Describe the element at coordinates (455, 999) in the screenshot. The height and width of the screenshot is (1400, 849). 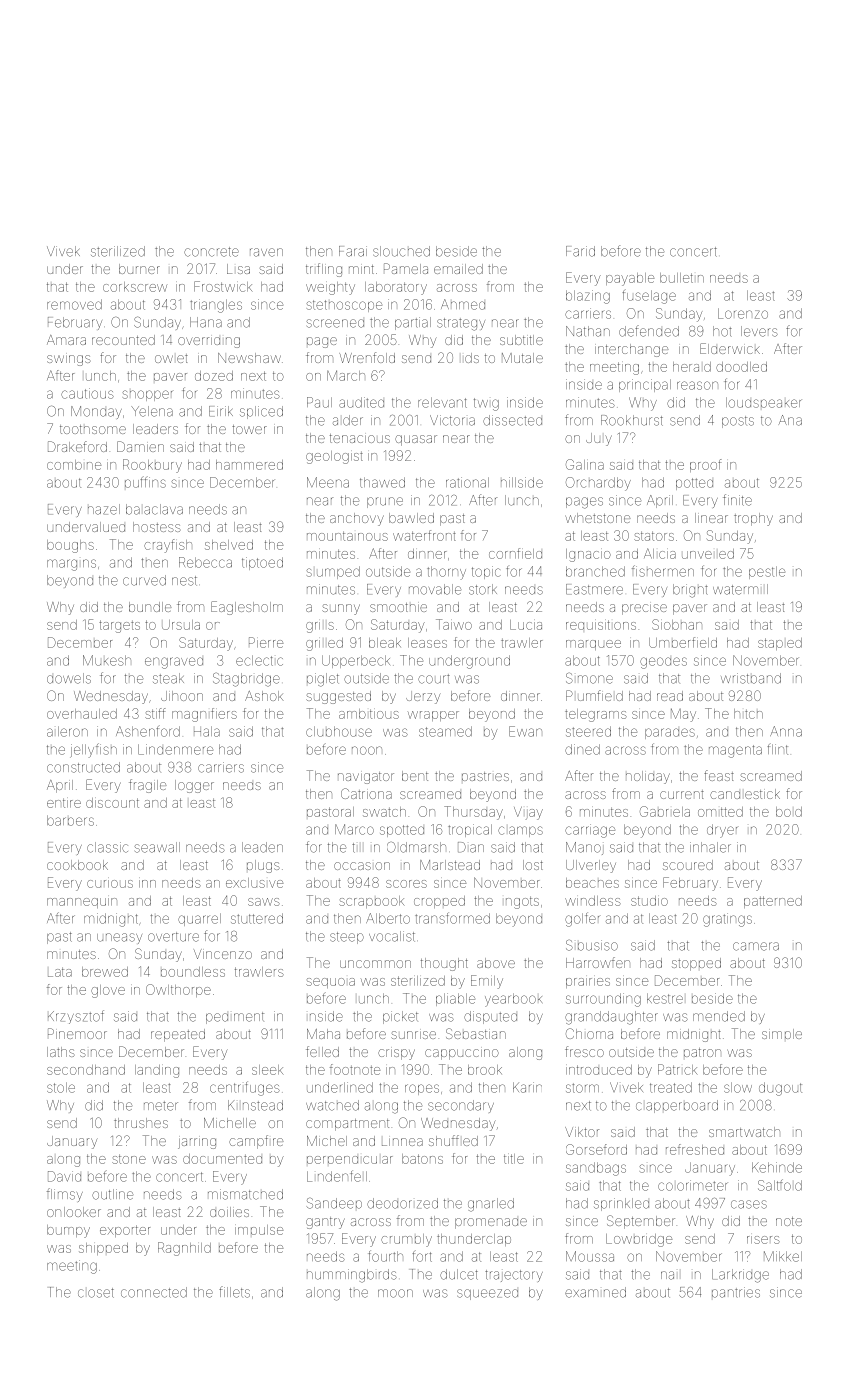
I see `pliable` at that location.
